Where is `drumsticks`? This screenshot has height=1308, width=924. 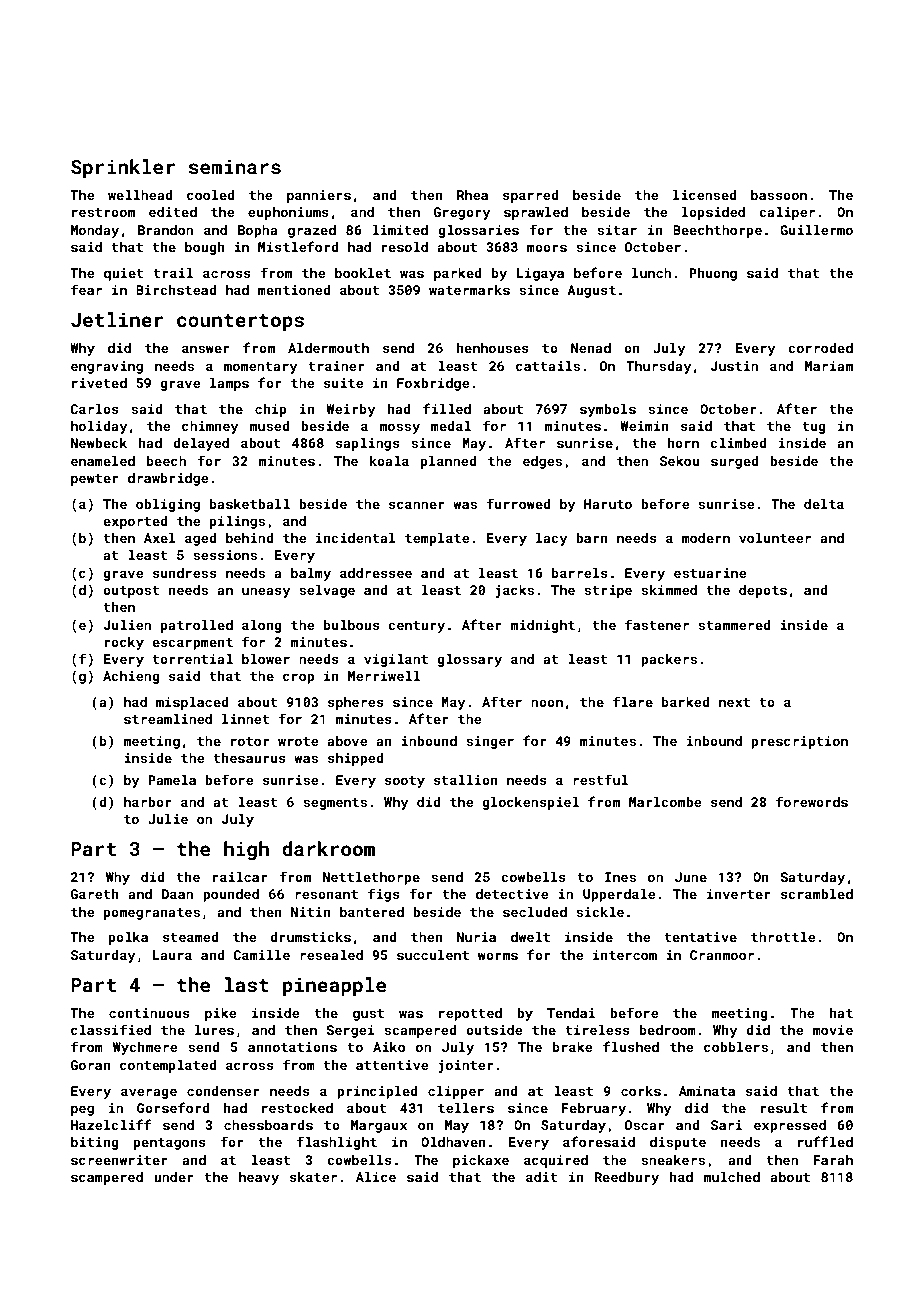
drumsticks is located at coordinates (310, 937).
